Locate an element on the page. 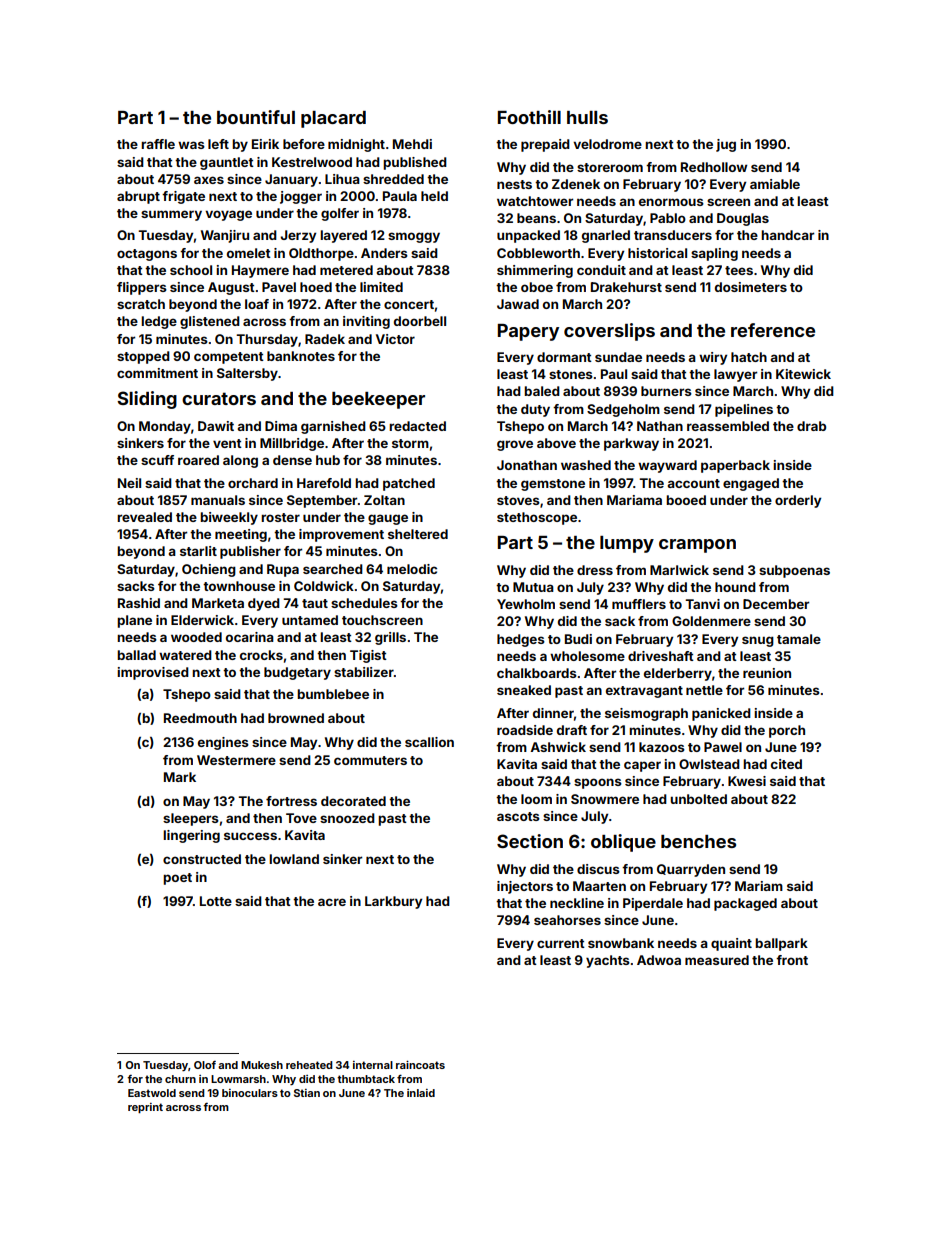 The height and width of the page is (1233, 952). Larkbury is located at coordinates (393, 902).
